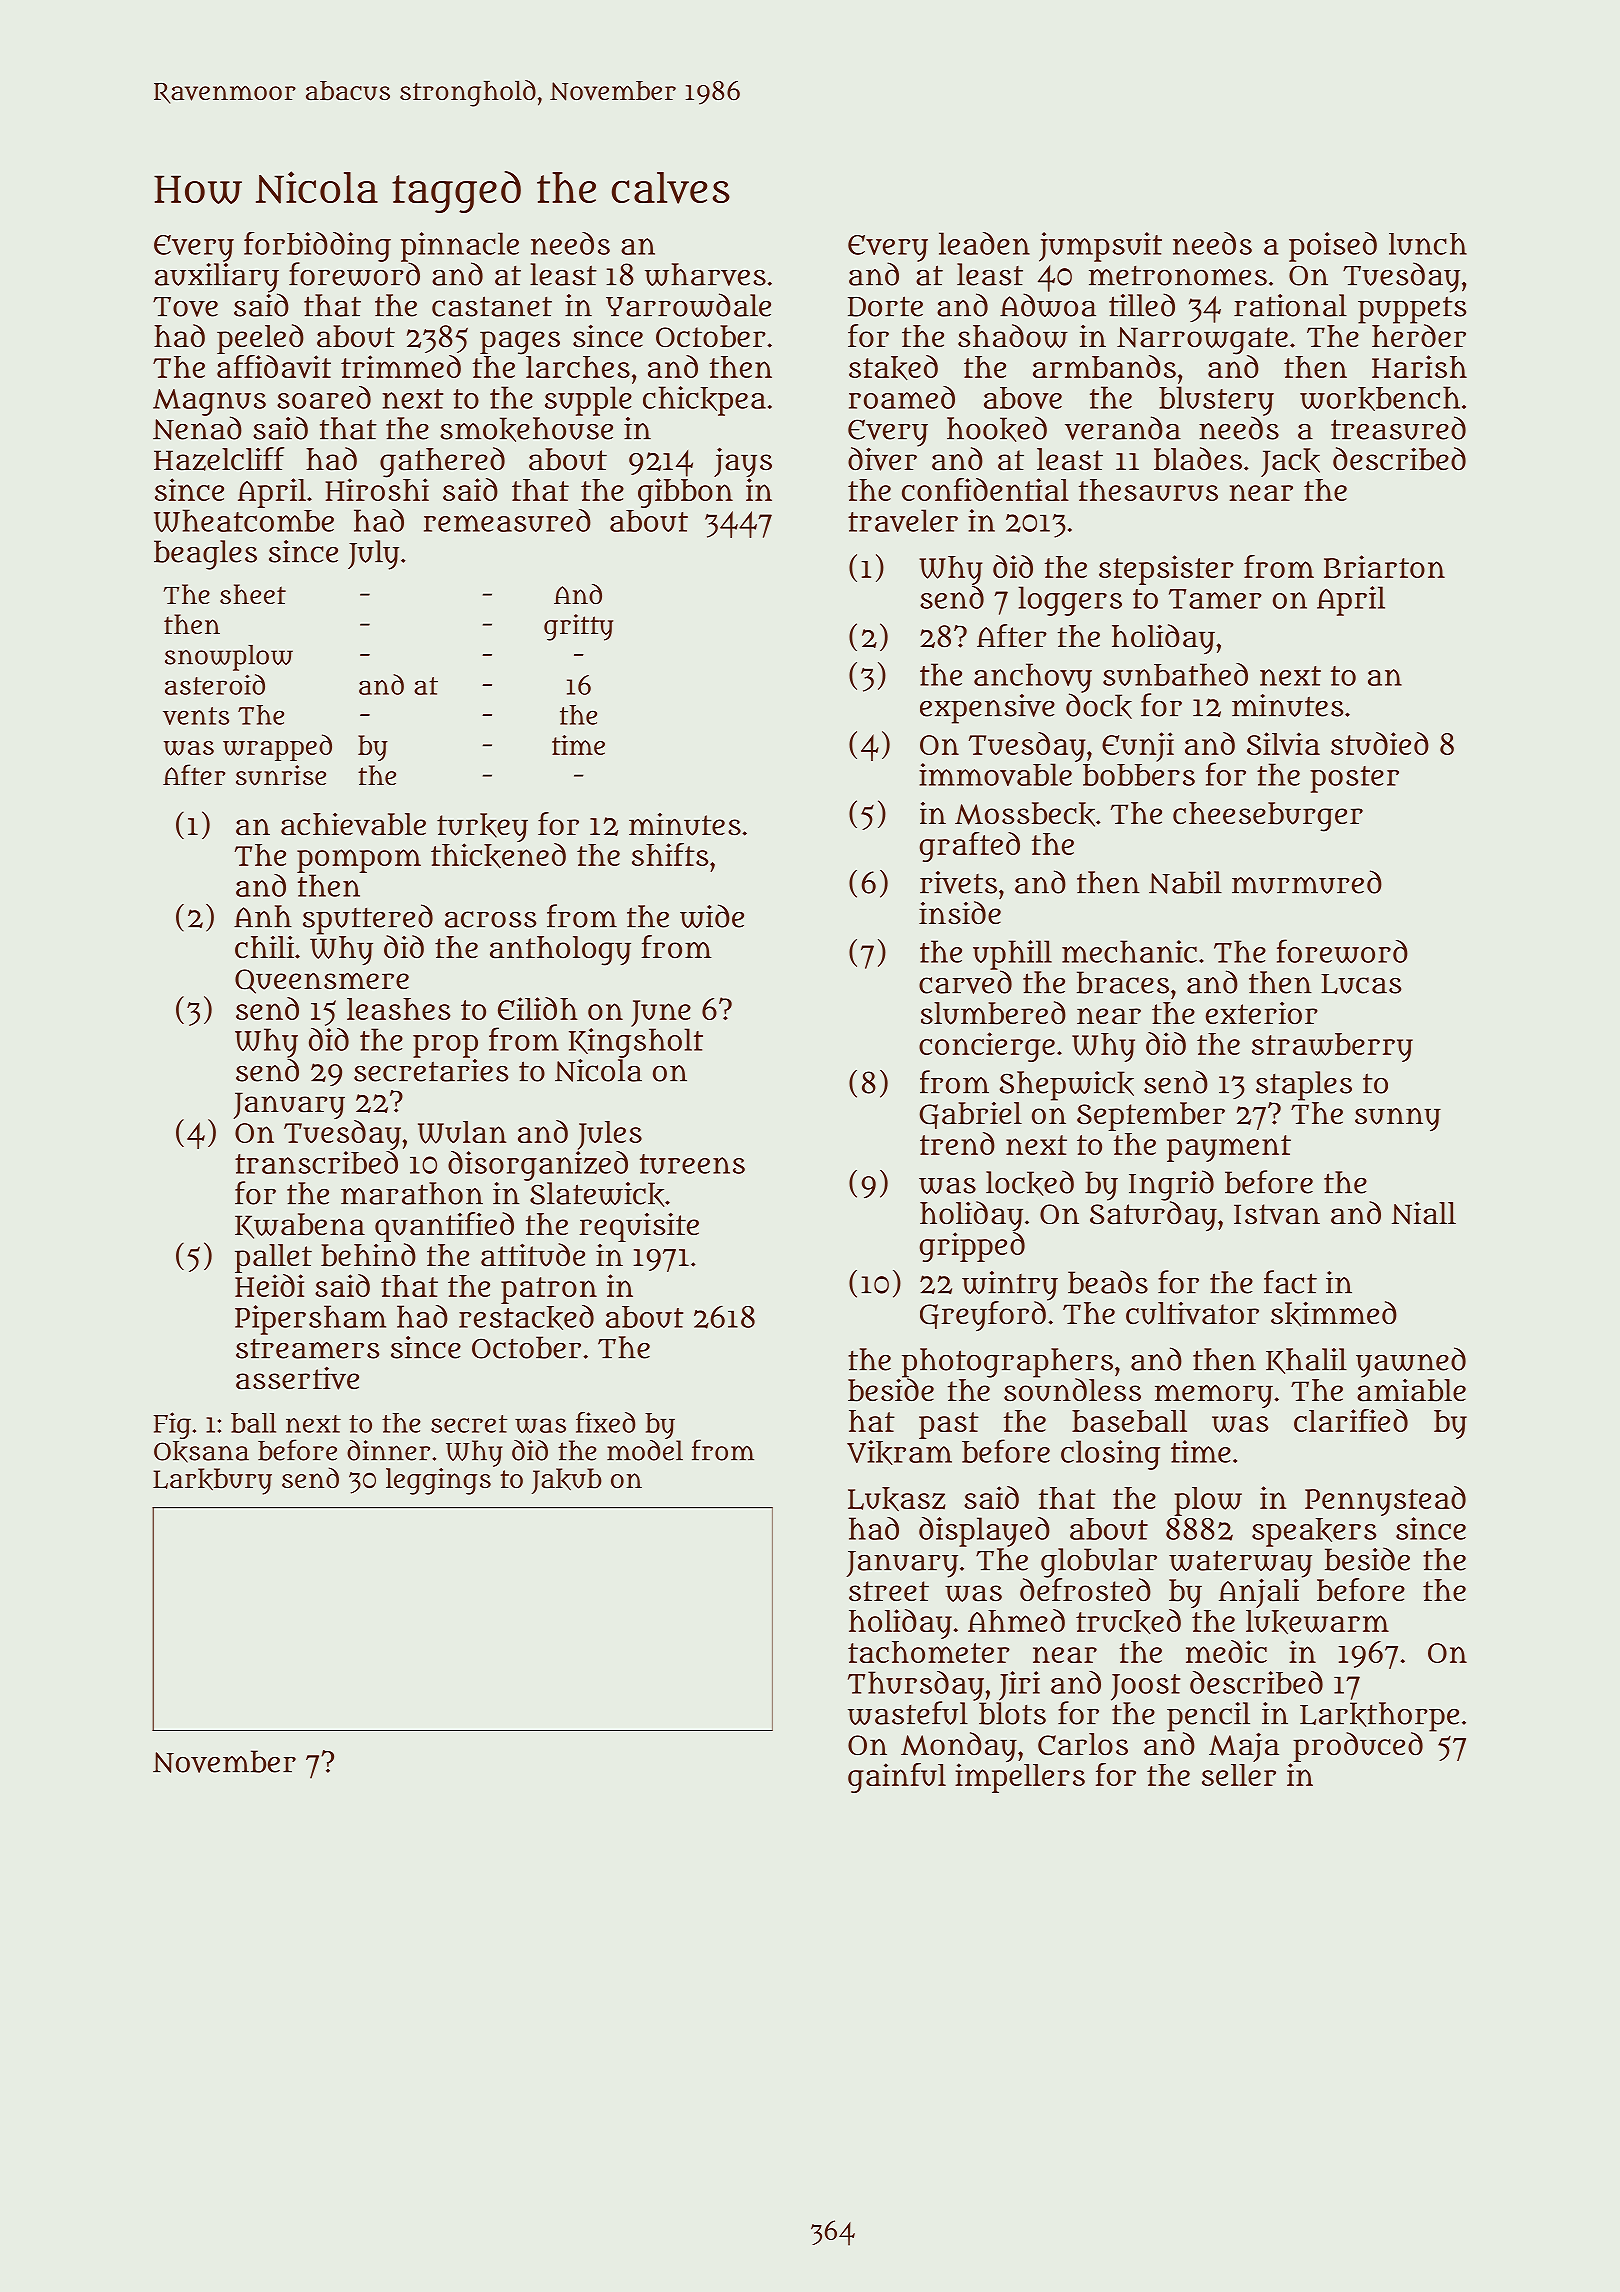 The width and height of the document is (1620, 2292). What do you see at coordinates (897, 1778) in the document?
I see `gainful` at bounding box center [897, 1778].
